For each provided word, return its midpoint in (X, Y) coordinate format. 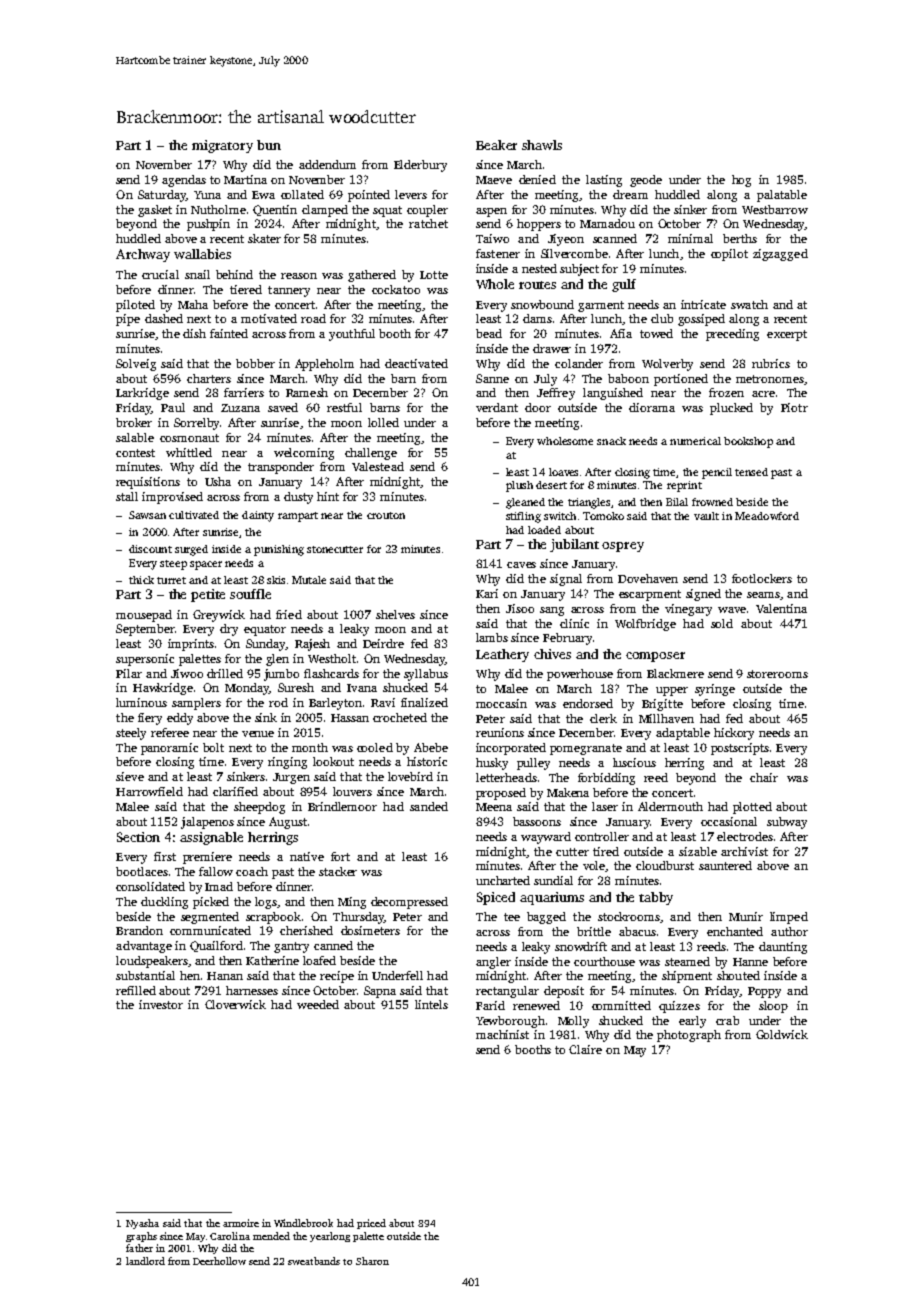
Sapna (380, 992)
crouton (386, 515)
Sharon (372, 1261)
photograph (689, 1036)
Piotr (794, 407)
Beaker (496, 145)
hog (741, 181)
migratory (222, 146)
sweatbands (314, 1261)
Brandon (139, 930)
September (145, 630)
